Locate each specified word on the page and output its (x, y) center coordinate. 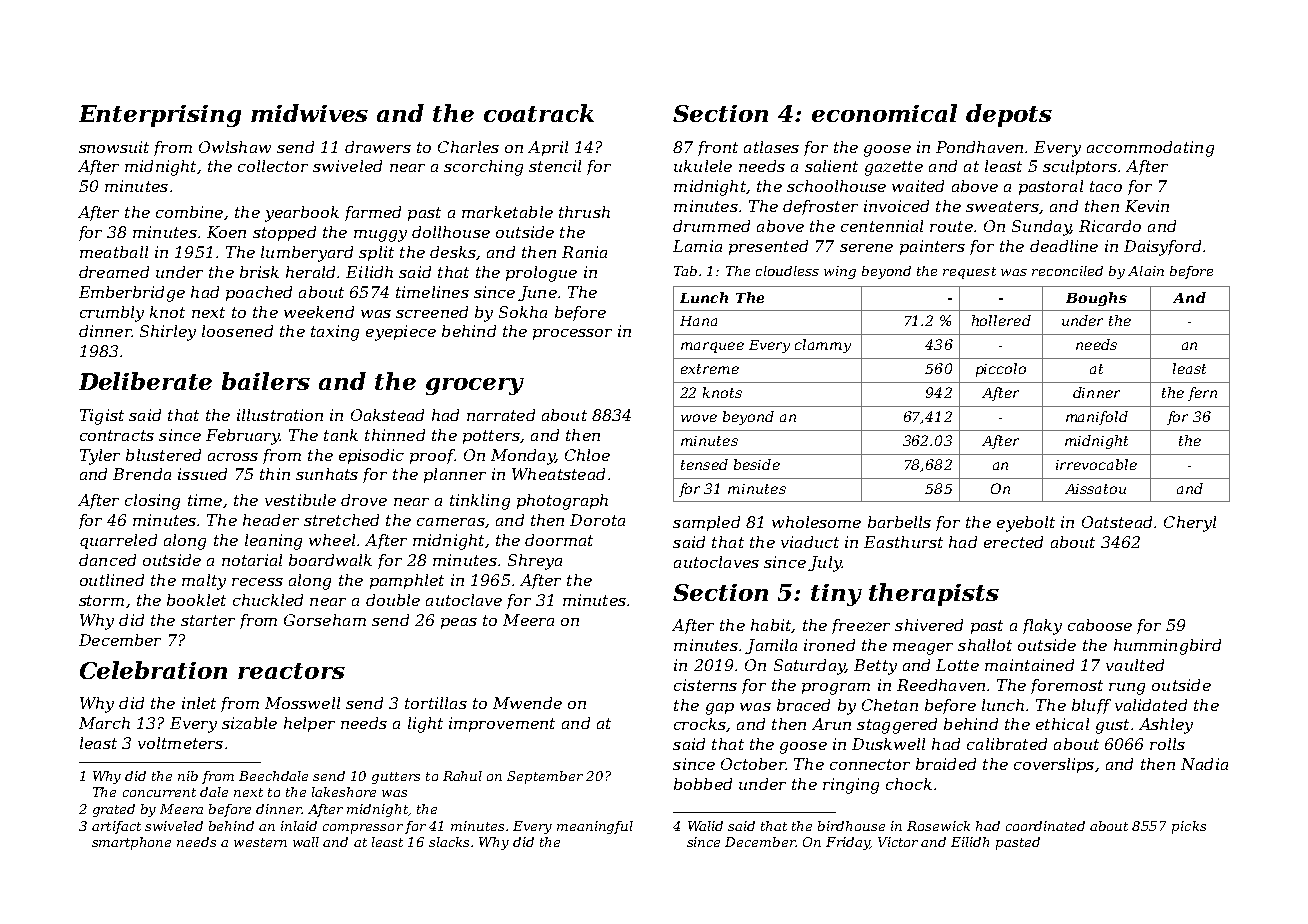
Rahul (462, 776)
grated (114, 810)
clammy (823, 346)
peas (459, 623)
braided (946, 764)
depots (1009, 115)
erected (1013, 542)
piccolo (1001, 370)
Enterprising (160, 116)
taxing (335, 333)
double (393, 600)
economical (884, 113)
